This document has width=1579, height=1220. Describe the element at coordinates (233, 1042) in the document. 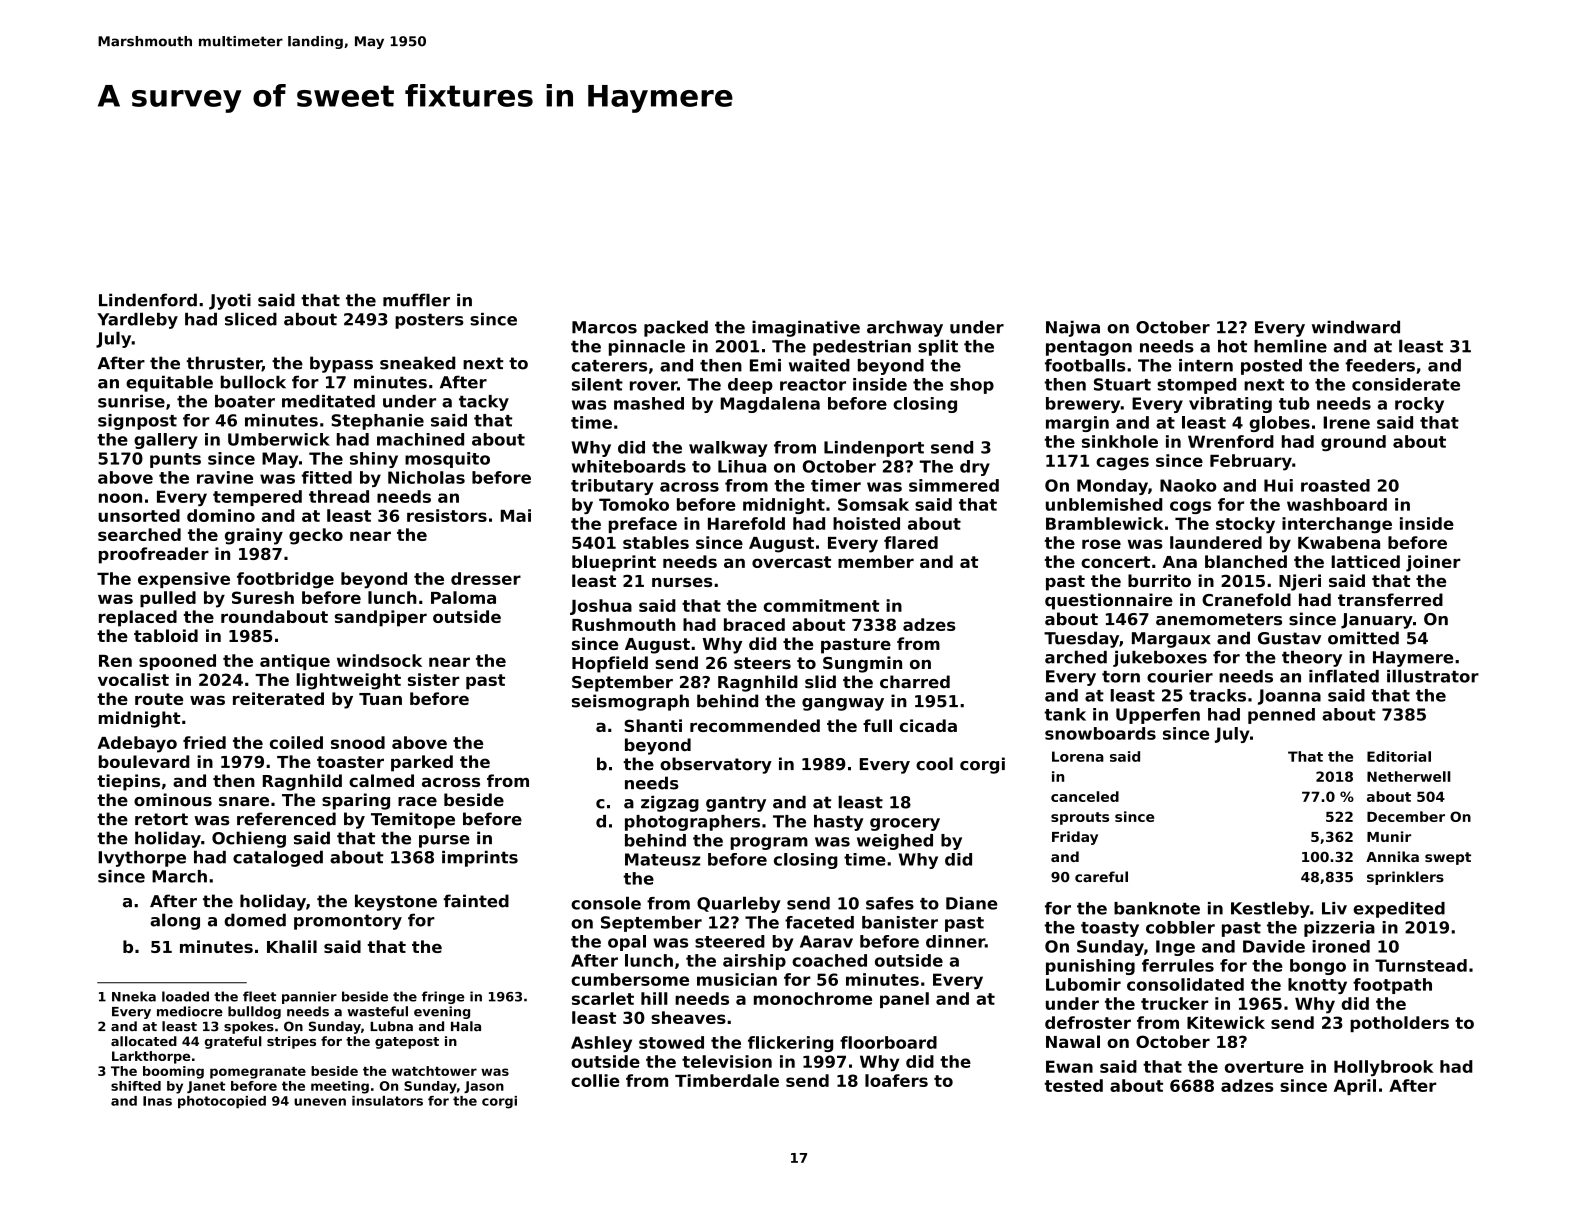

I see `grateful` at that location.
